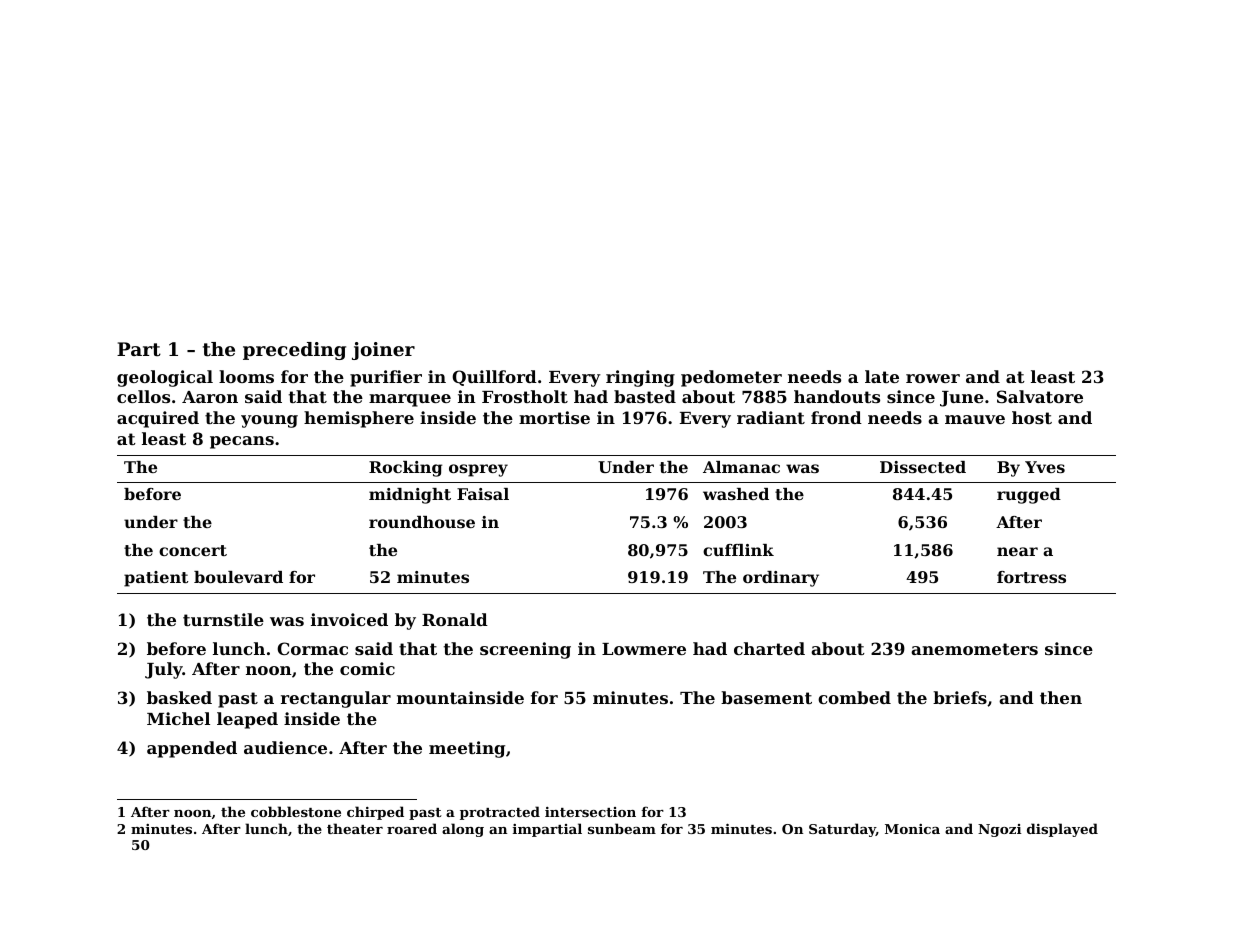 The height and width of the screenshot is (952, 1233). Describe the element at coordinates (962, 399) in the screenshot. I see `June` at that location.
